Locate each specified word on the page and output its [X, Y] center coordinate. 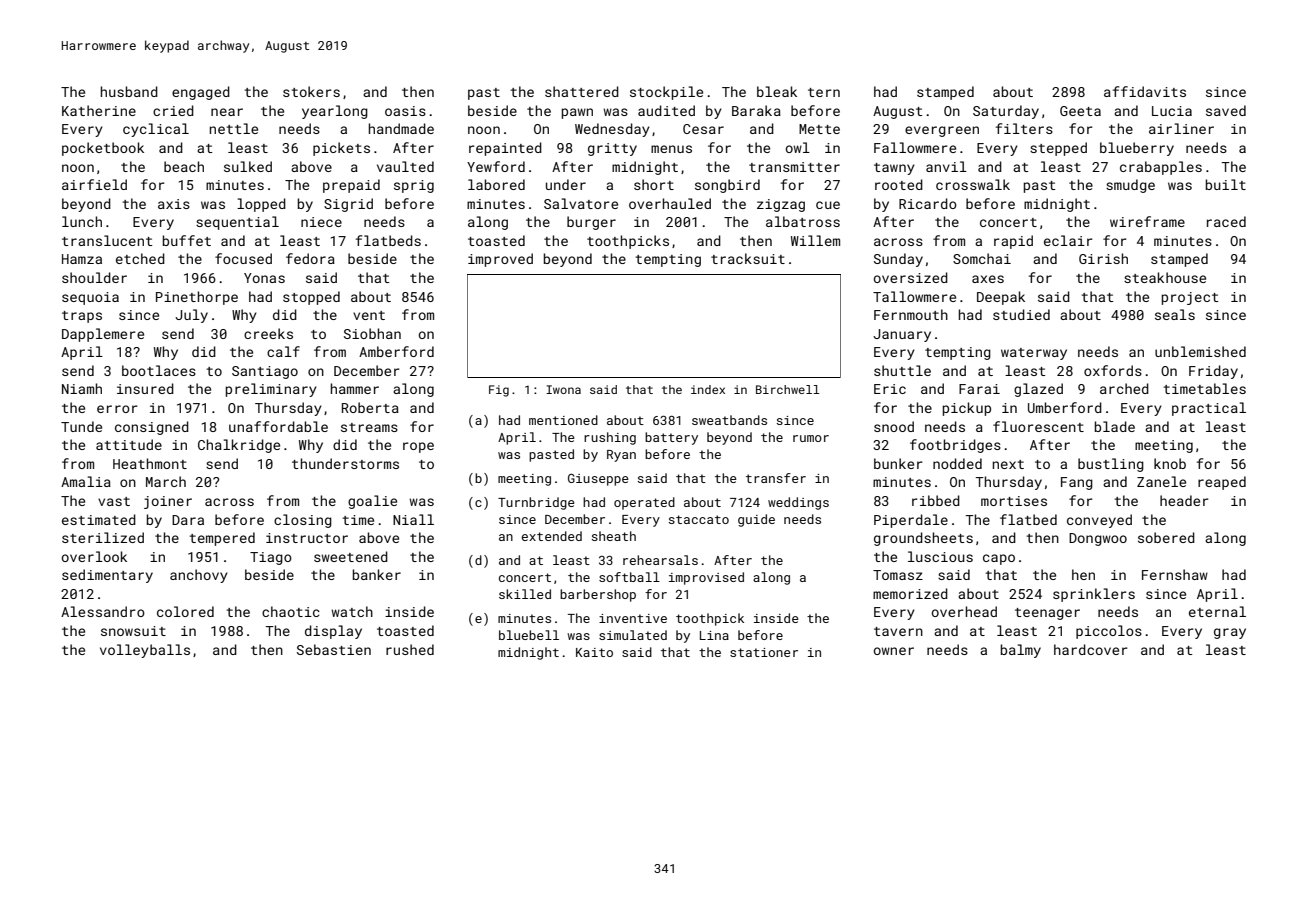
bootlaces [159, 370]
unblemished [1200, 351]
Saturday [1006, 112]
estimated [99, 519]
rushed [410, 649]
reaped [1222, 483]
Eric [890, 389]
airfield [94, 184]
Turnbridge [536, 503]
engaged [201, 93]
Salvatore [581, 203]
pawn [577, 113]
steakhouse [1165, 277]
